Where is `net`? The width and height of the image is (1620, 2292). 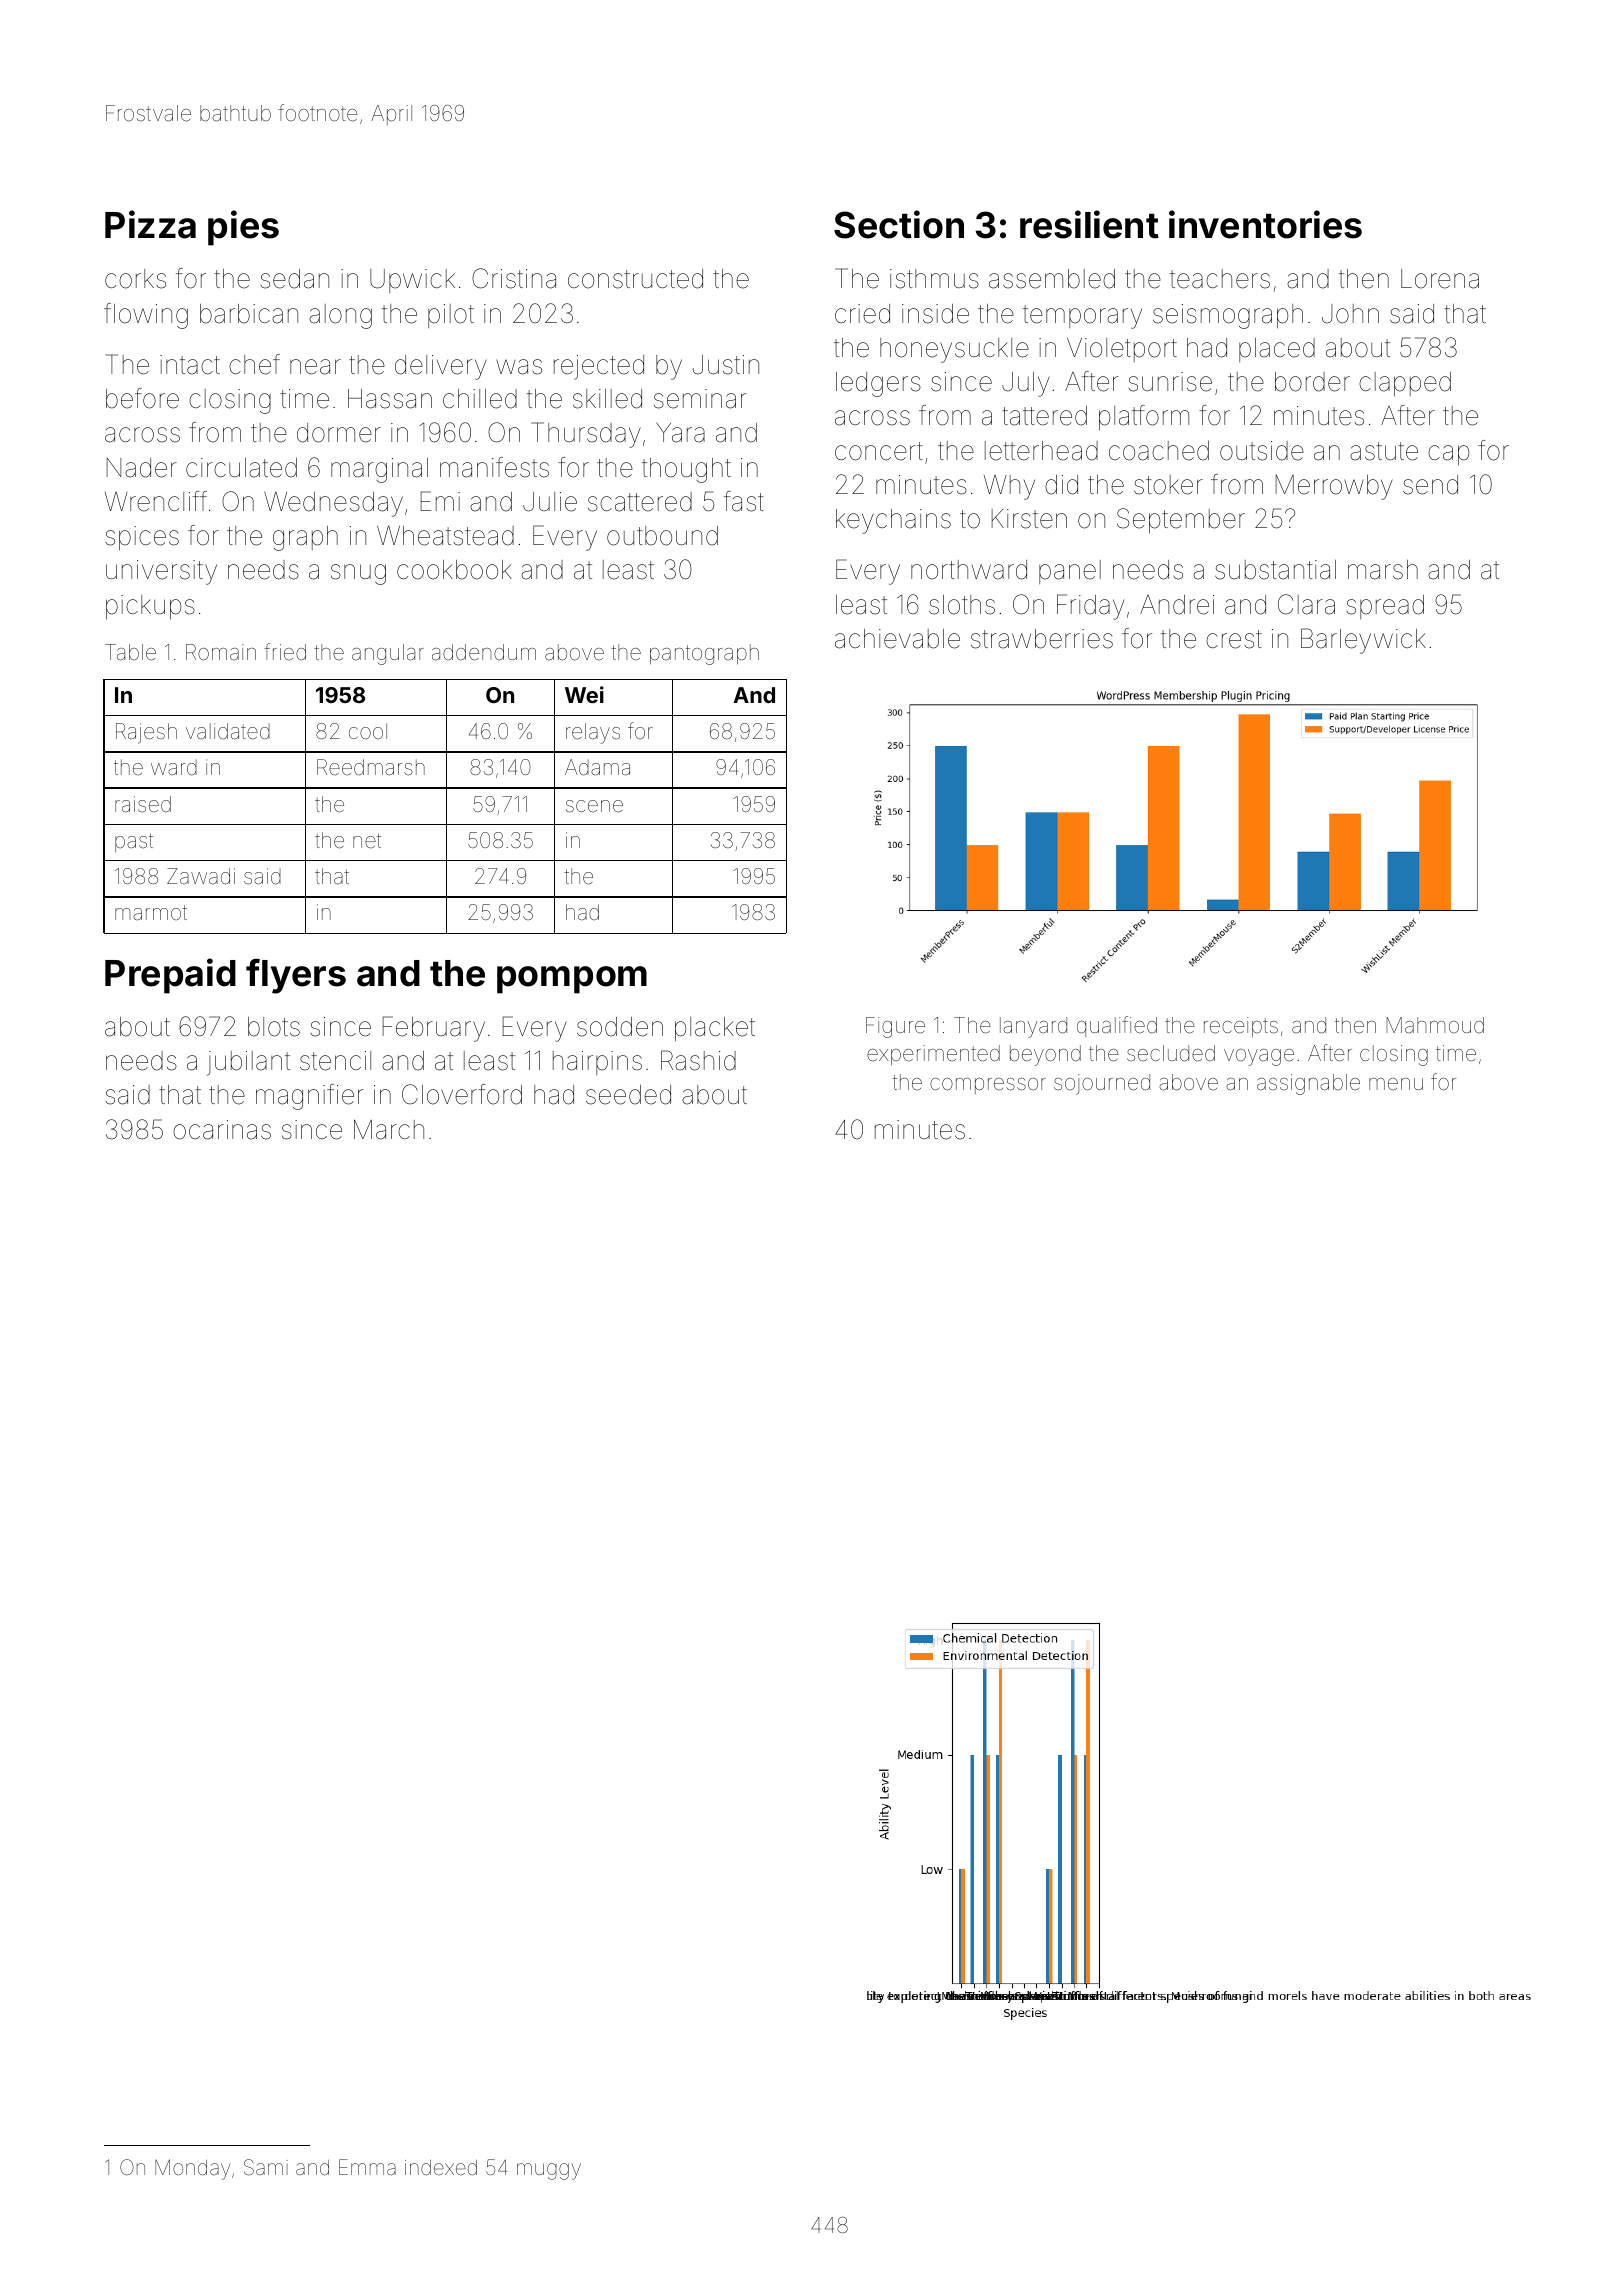 net is located at coordinates (367, 840).
